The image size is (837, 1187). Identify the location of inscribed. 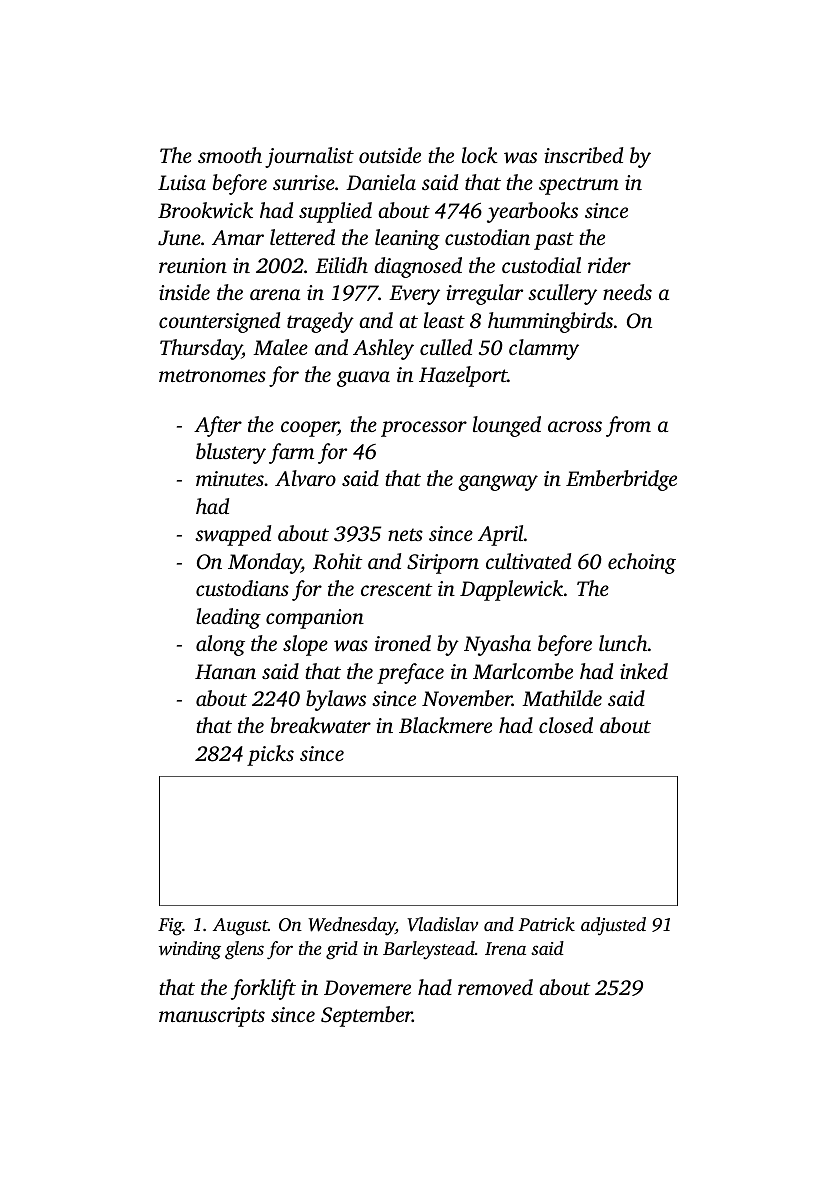
(583, 155).
